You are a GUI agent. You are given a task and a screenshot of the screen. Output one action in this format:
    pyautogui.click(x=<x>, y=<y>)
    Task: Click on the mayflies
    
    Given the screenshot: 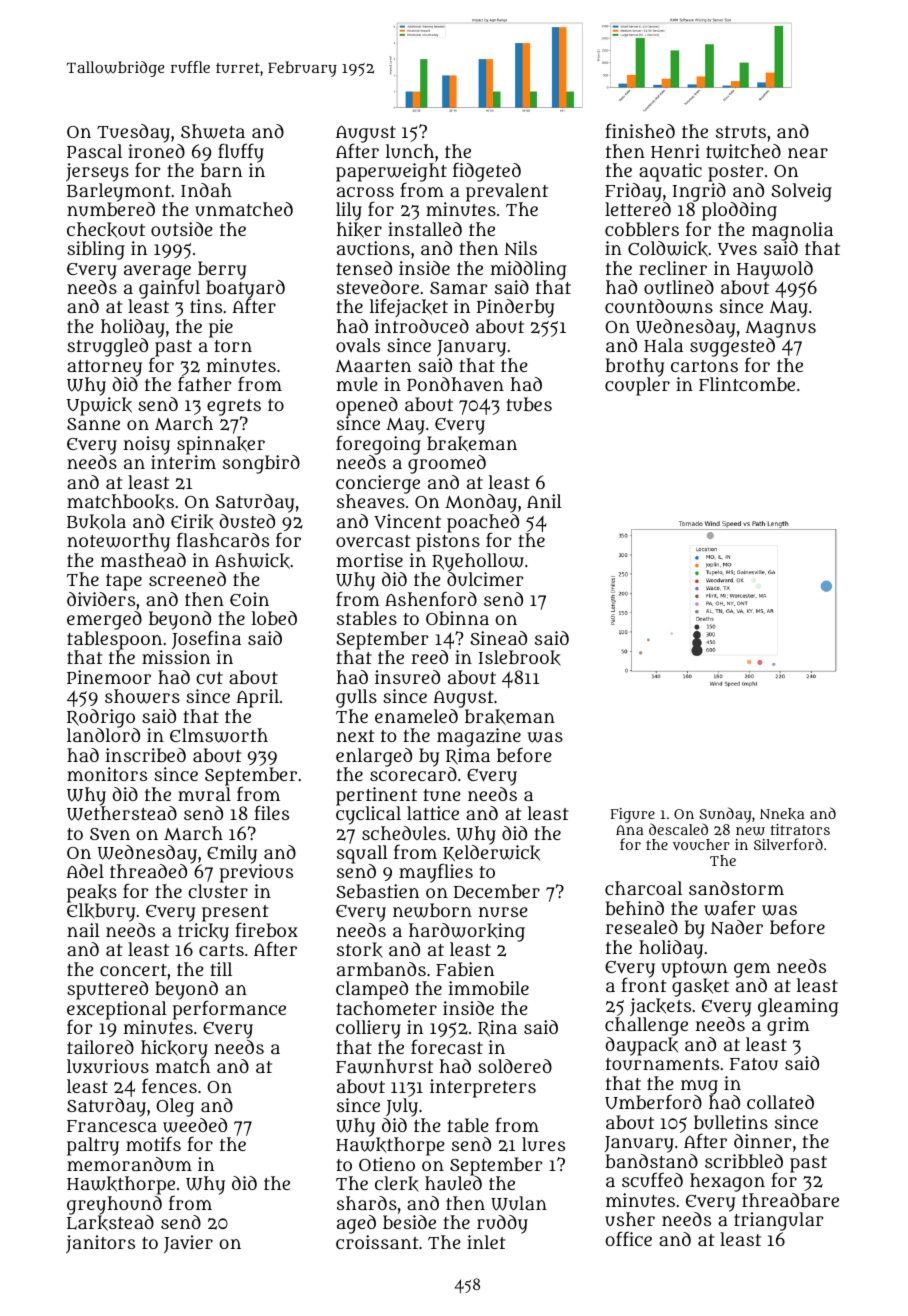 What is the action you would take?
    pyautogui.click(x=436, y=873)
